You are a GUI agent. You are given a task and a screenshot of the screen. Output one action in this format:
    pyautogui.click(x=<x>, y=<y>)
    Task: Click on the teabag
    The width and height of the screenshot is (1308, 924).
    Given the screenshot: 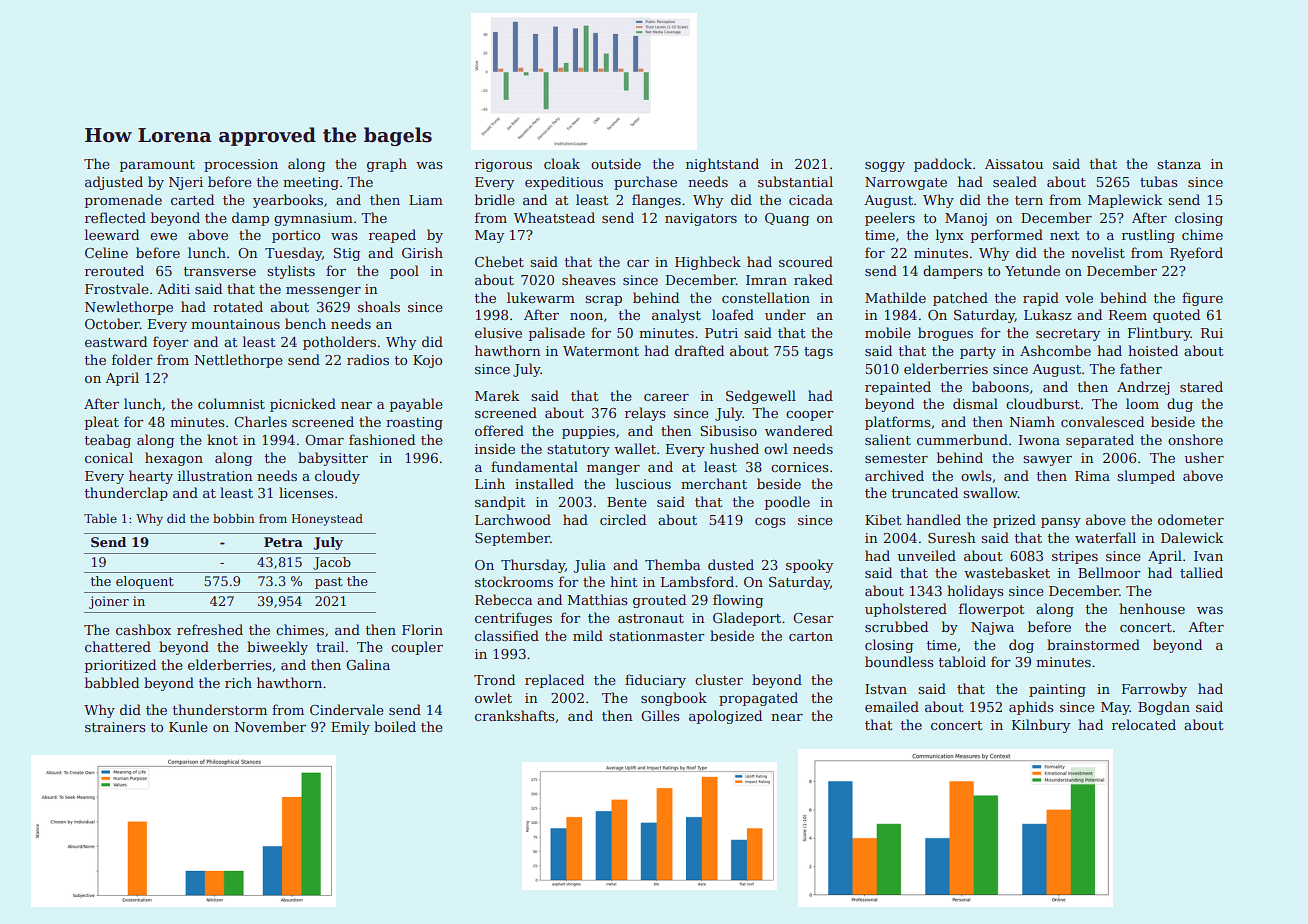 What is the action you would take?
    pyautogui.click(x=108, y=441)
